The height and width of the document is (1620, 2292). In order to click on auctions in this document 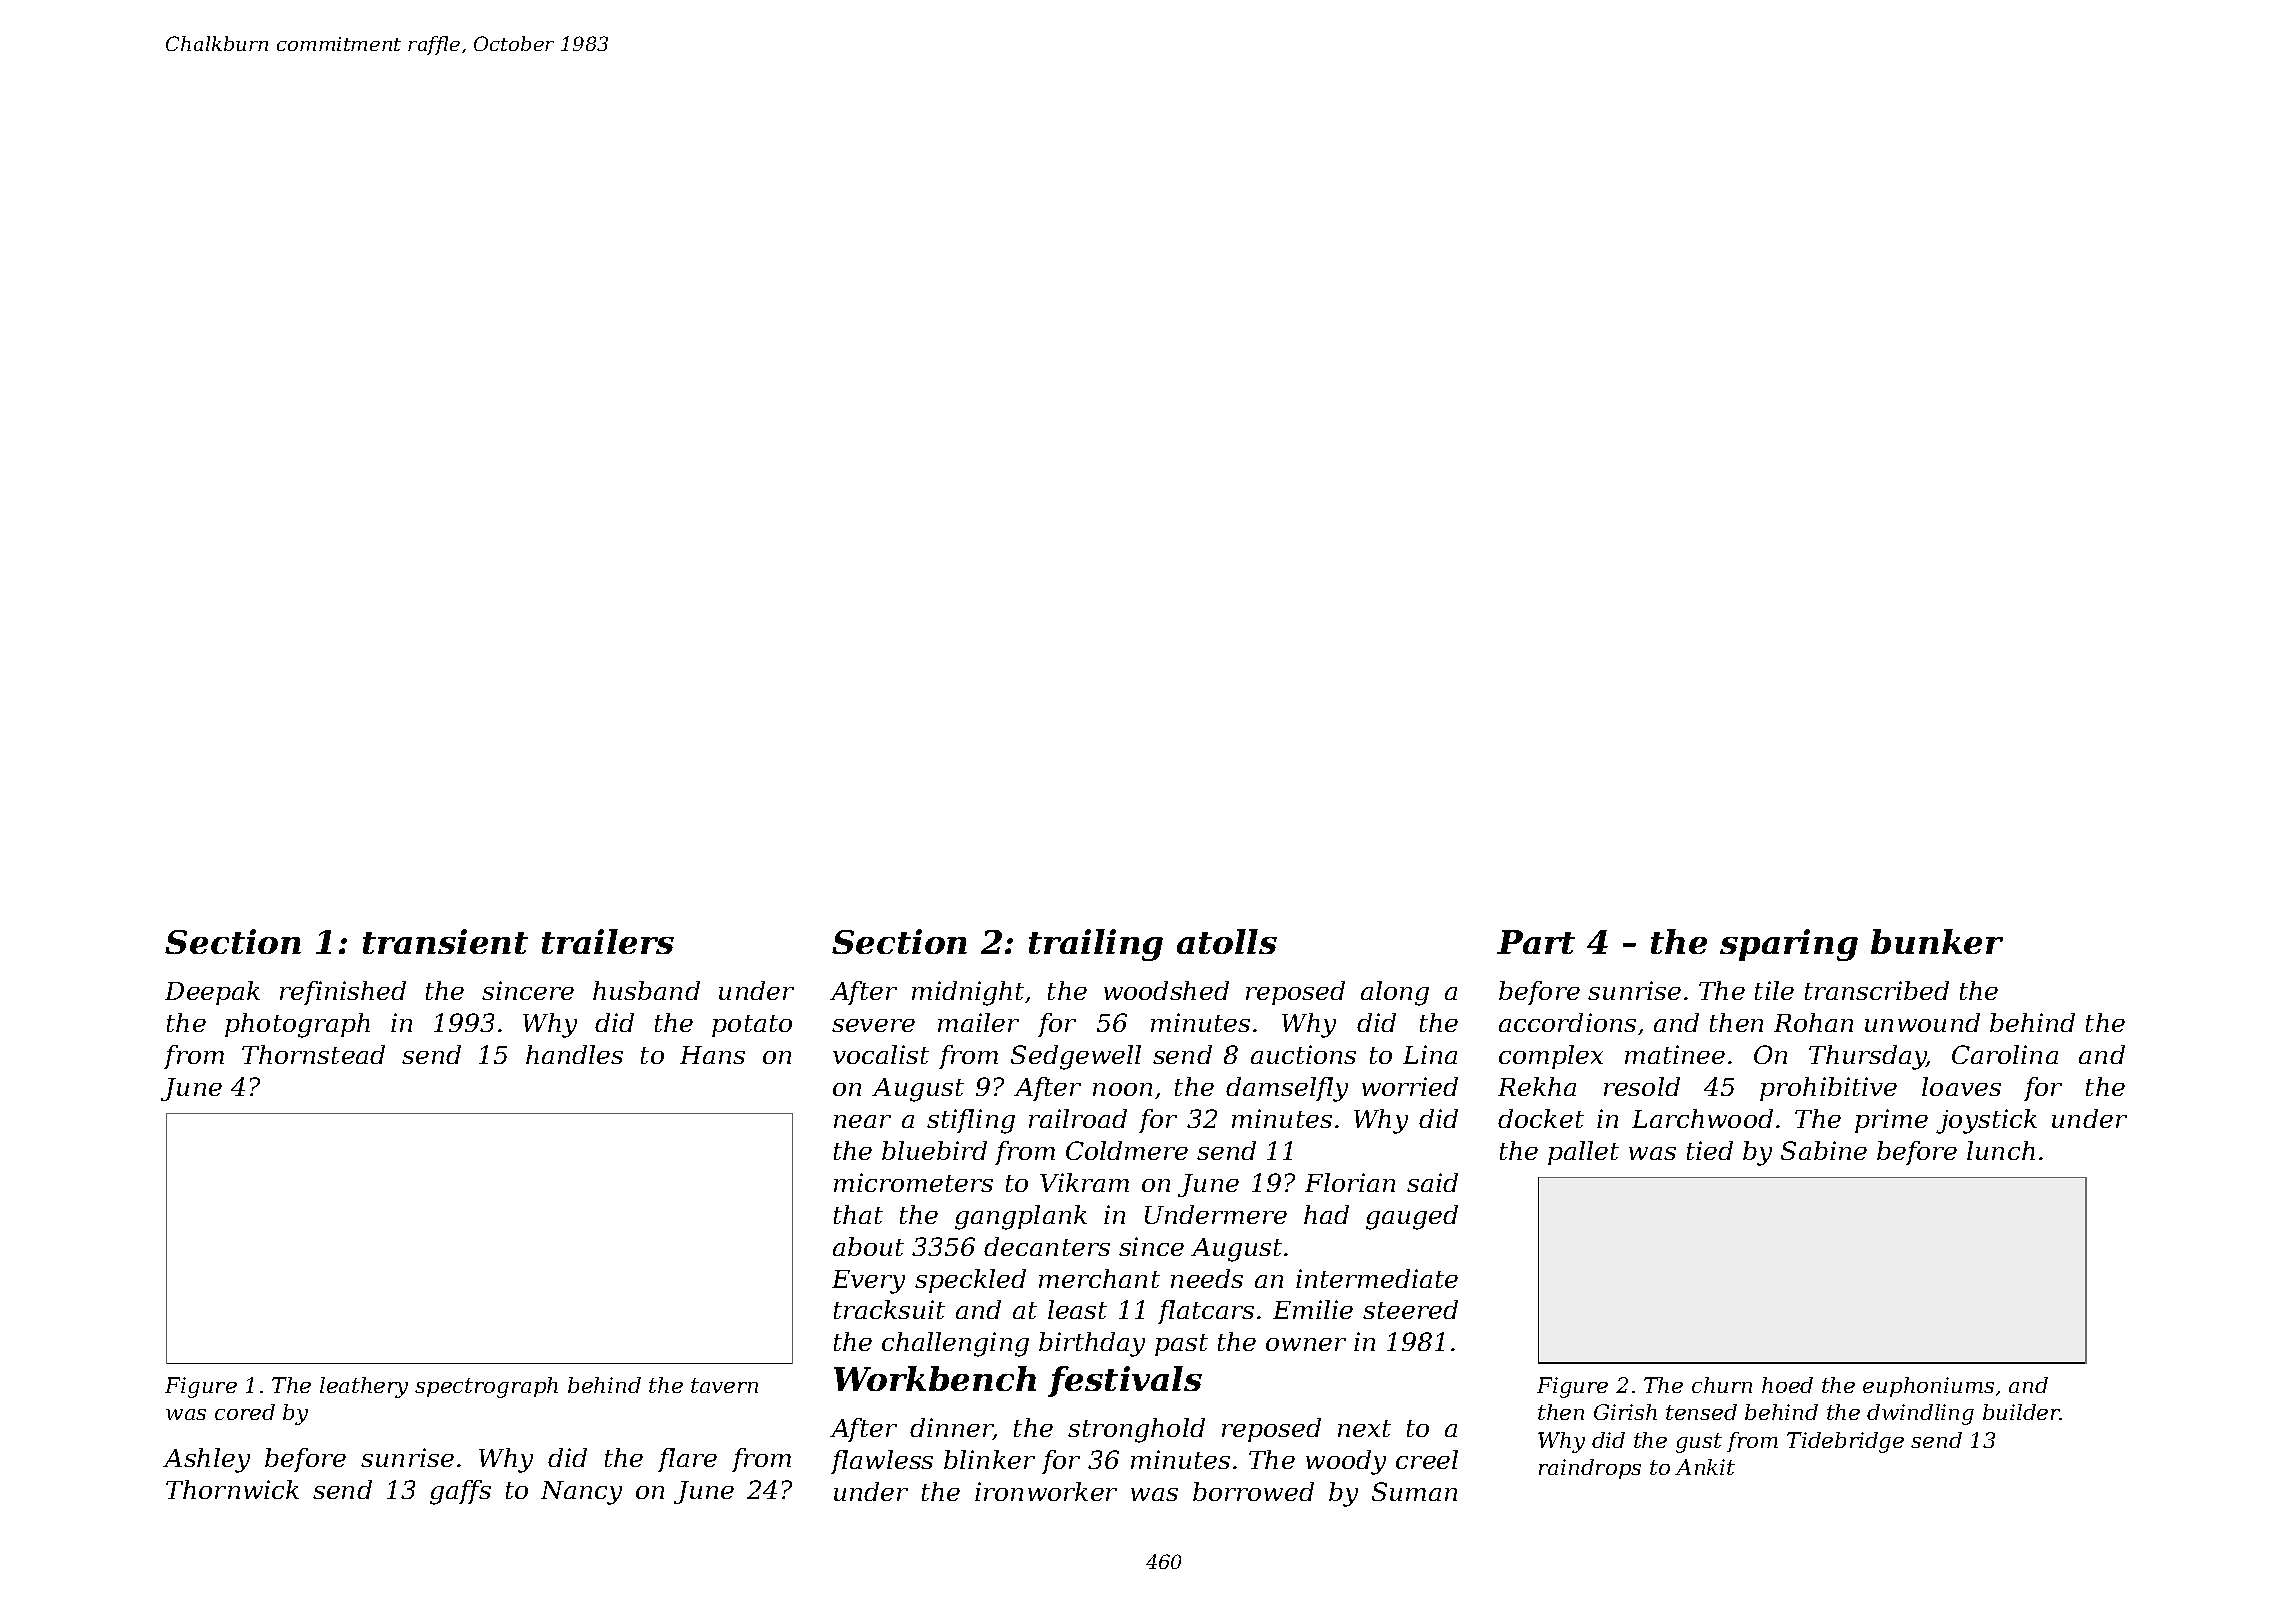, I will do `click(1303, 1054)`.
